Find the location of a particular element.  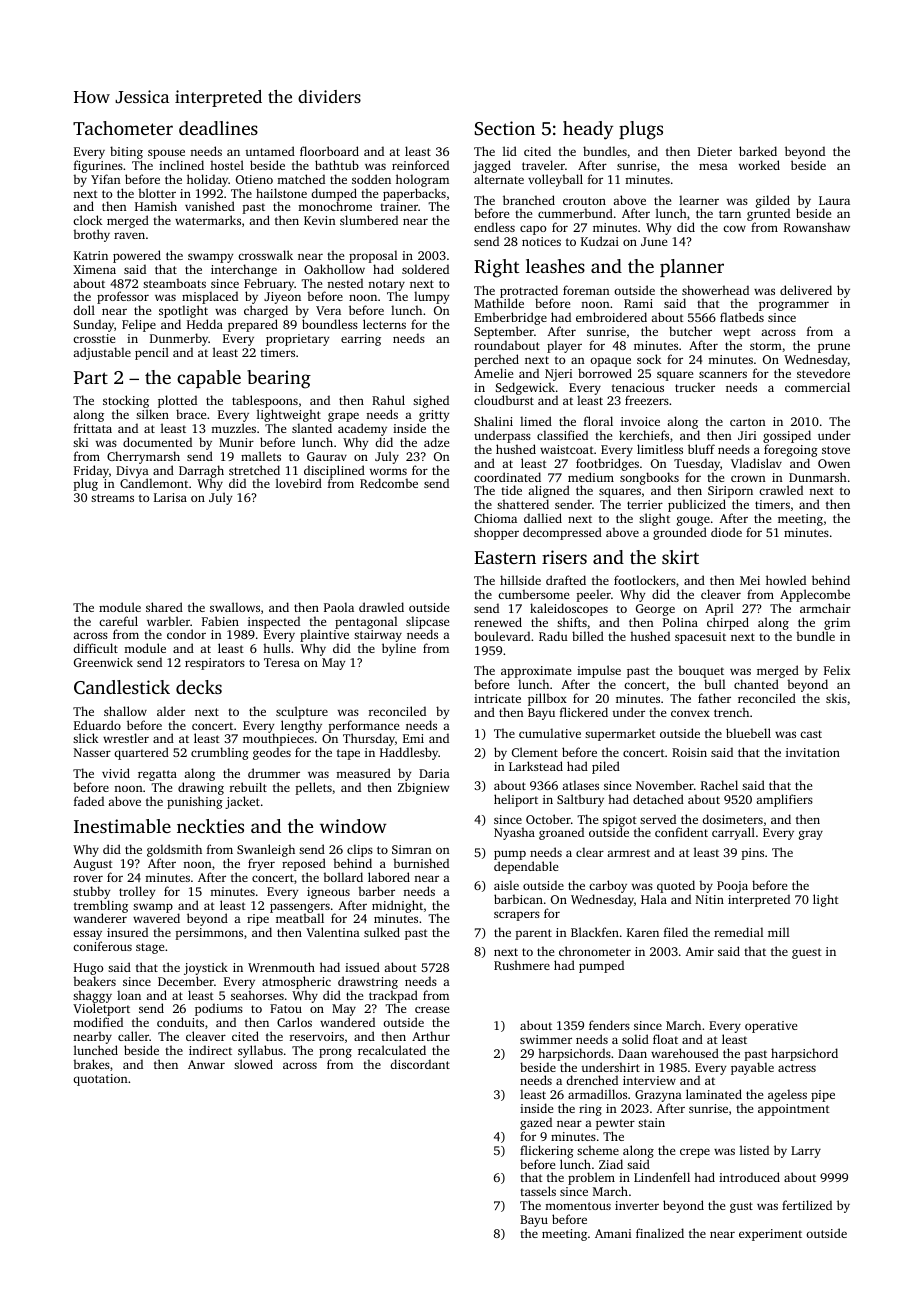

December is located at coordinates (186, 981).
